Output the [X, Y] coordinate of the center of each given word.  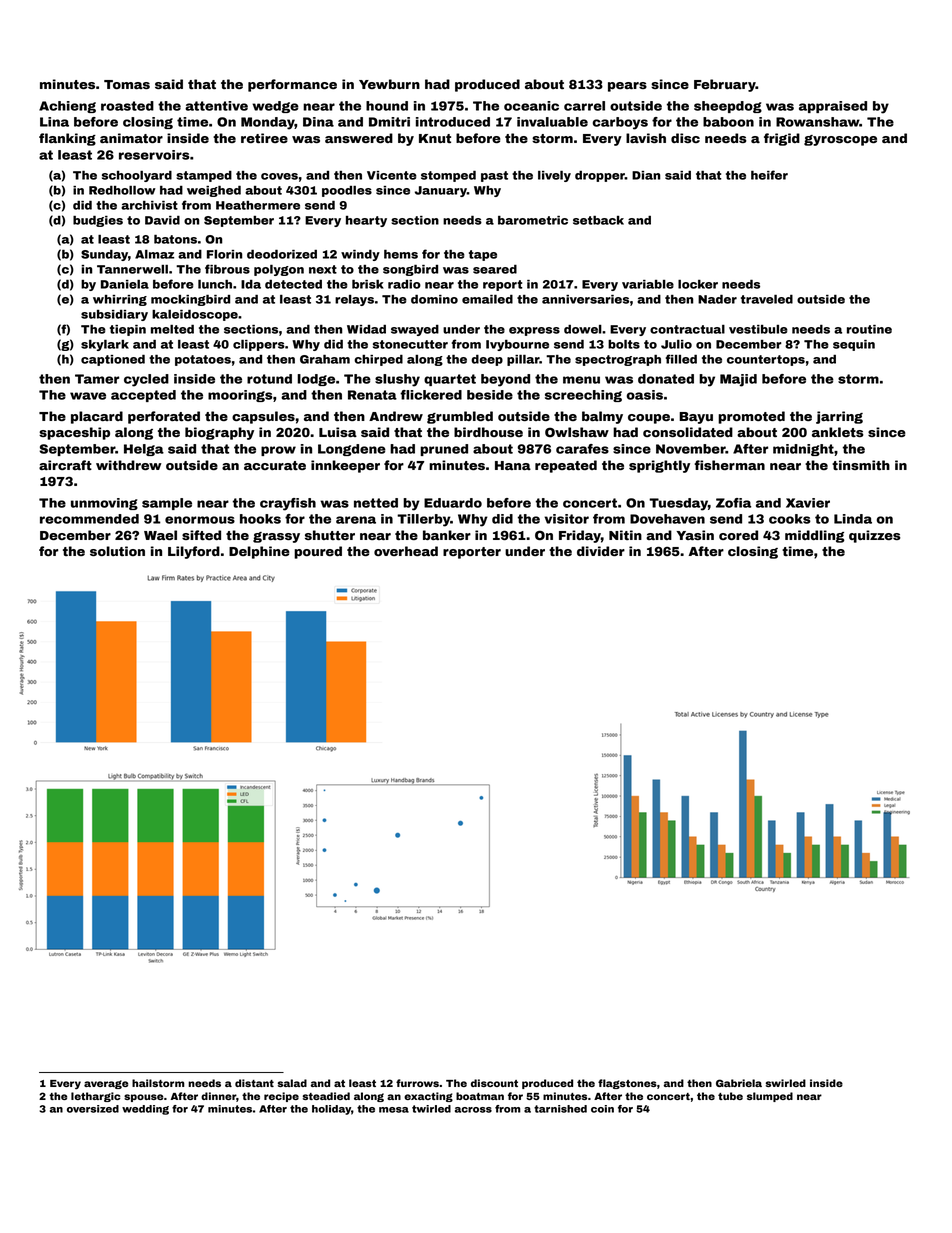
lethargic [96, 1097]
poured [318, 552]
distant [254, 1083]
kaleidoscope [195, 315]
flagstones [627, 1084]
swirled [786, 1083]
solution [117, 551]
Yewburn [389, 84]
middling [815, 536]
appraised [833, 107]
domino [434, 299]
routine [869, 329]
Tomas [127, 84]
